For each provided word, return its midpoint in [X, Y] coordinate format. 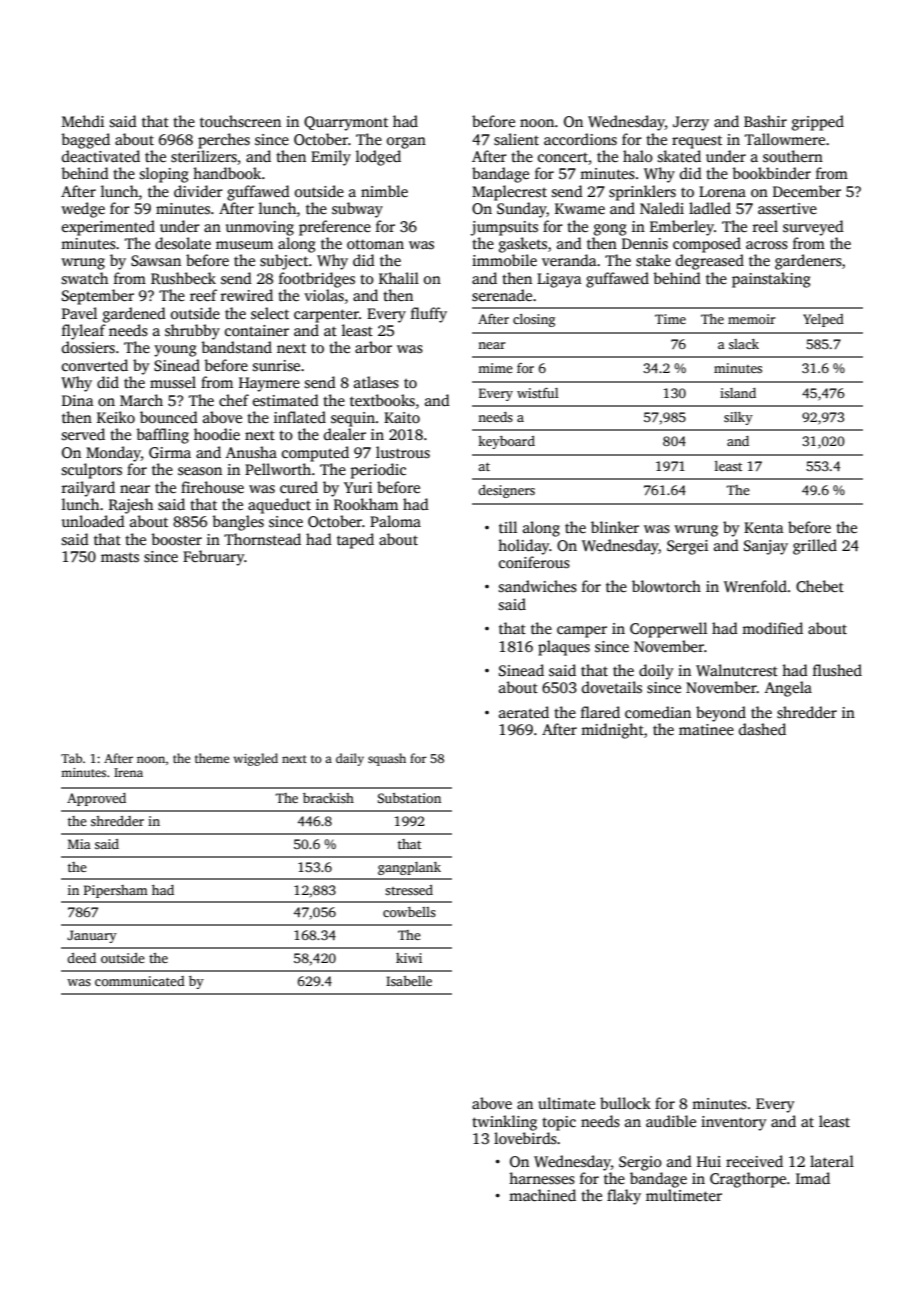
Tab [71, 758]
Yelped [823, 320]
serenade [502, 295]
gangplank [409, 868]
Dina [78, 400]
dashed [762, 729]
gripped [818, 123]
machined [542, 1195]
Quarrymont [346, 123]
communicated [140, 981]
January [92, 936]
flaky [624, 1197]
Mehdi [83, 121]
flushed [837, 670]
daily [350, 759]
